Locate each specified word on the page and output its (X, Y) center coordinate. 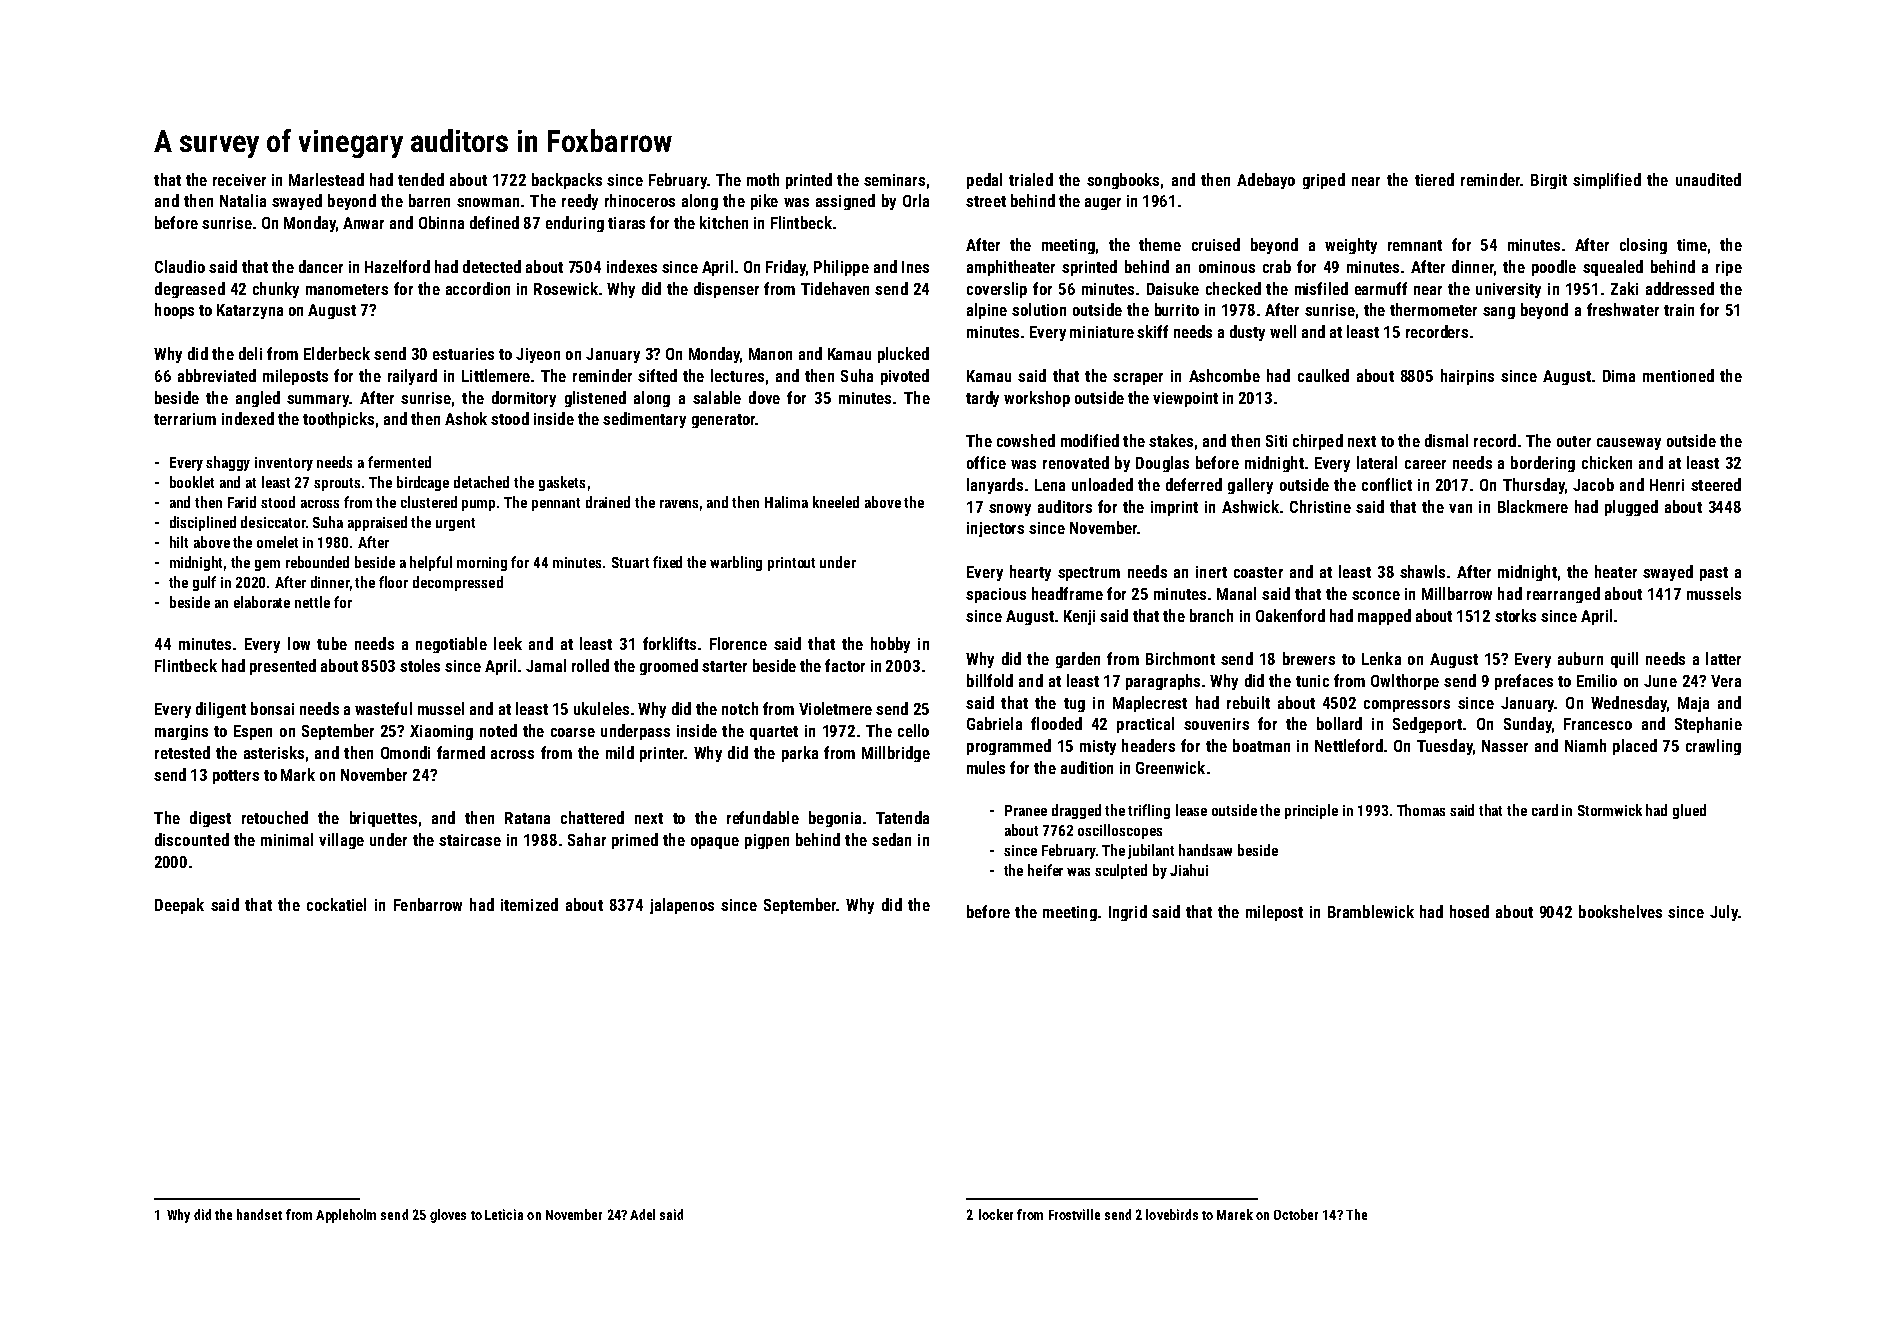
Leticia (504, 1214)
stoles (420, 665)
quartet (774, 733)
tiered (1434, 179)
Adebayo (1266, 181)
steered (1716, 484)
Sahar (587, 839)
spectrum (1089, 574)
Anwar (363, 223)
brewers (1309, 658)
